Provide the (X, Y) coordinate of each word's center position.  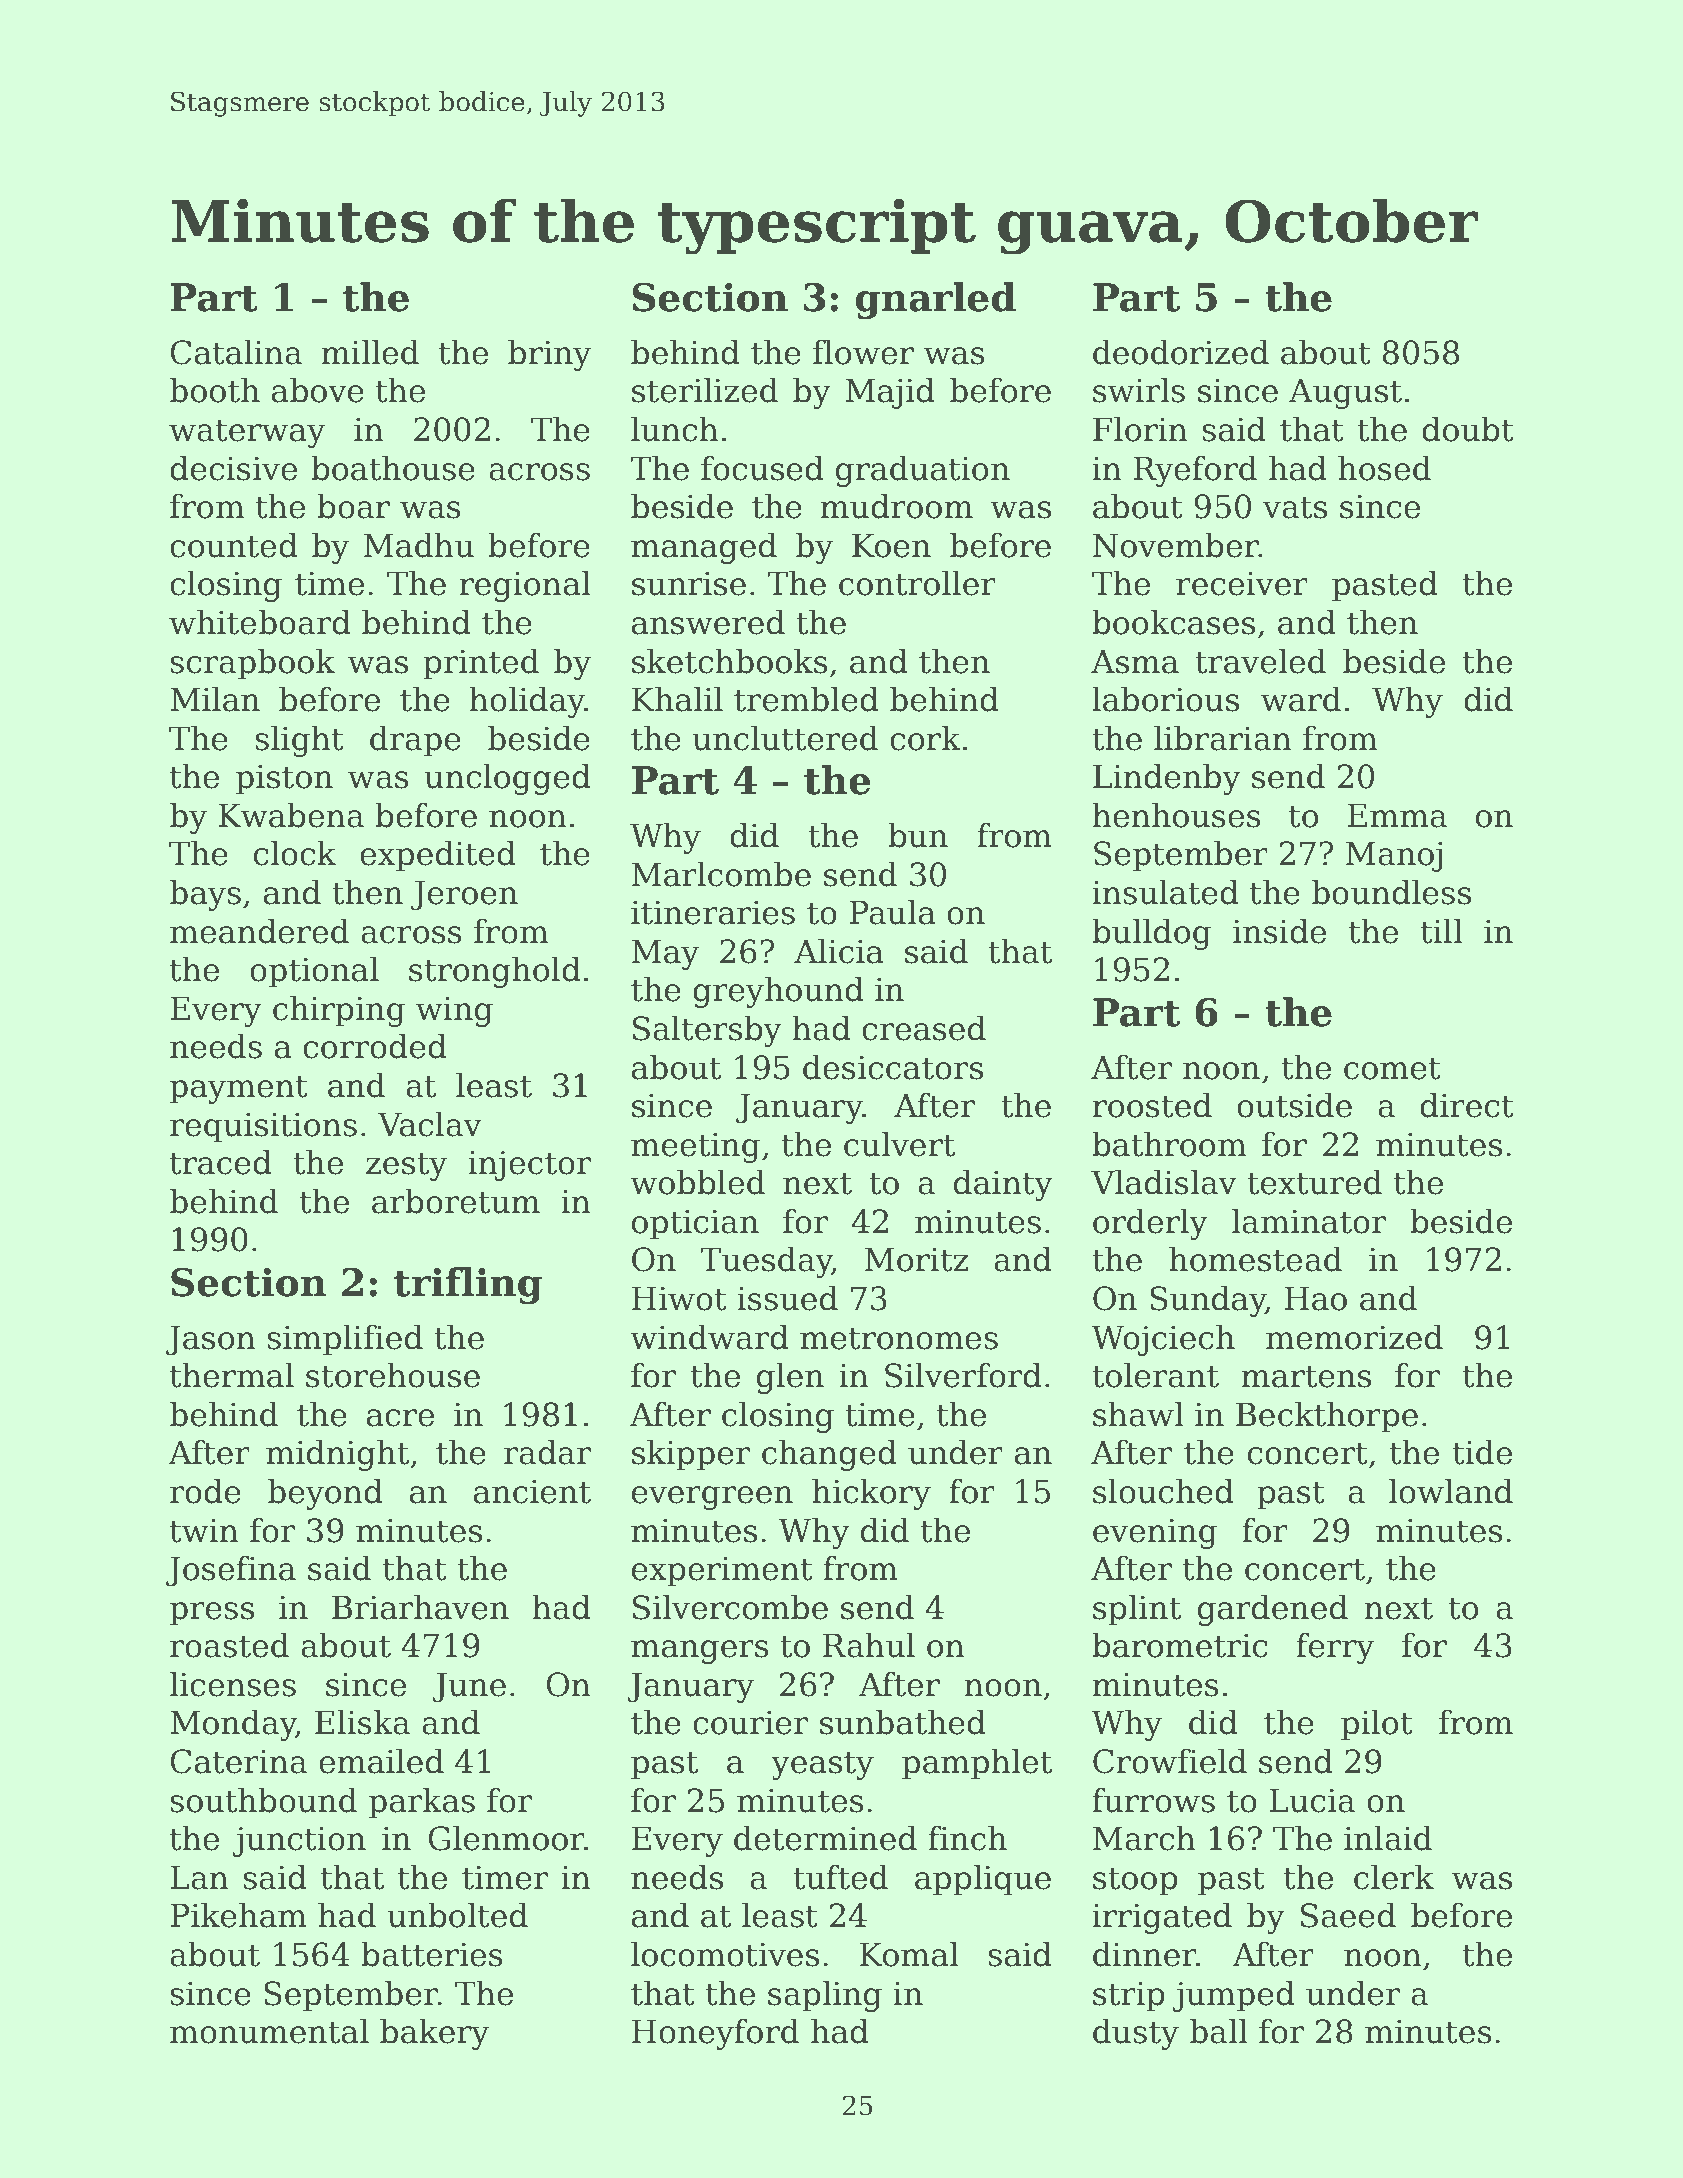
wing (454, 1012)
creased (924, 1028)
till (1442, 931)
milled (370, 352)
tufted (840, 1877)
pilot (1377, 1725)
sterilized (705, 390)
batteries (432, 1954)
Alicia (839, 951)
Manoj (1394, 856)
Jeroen (464, 895)
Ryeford (1195, 471)
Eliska (362, 1722)
